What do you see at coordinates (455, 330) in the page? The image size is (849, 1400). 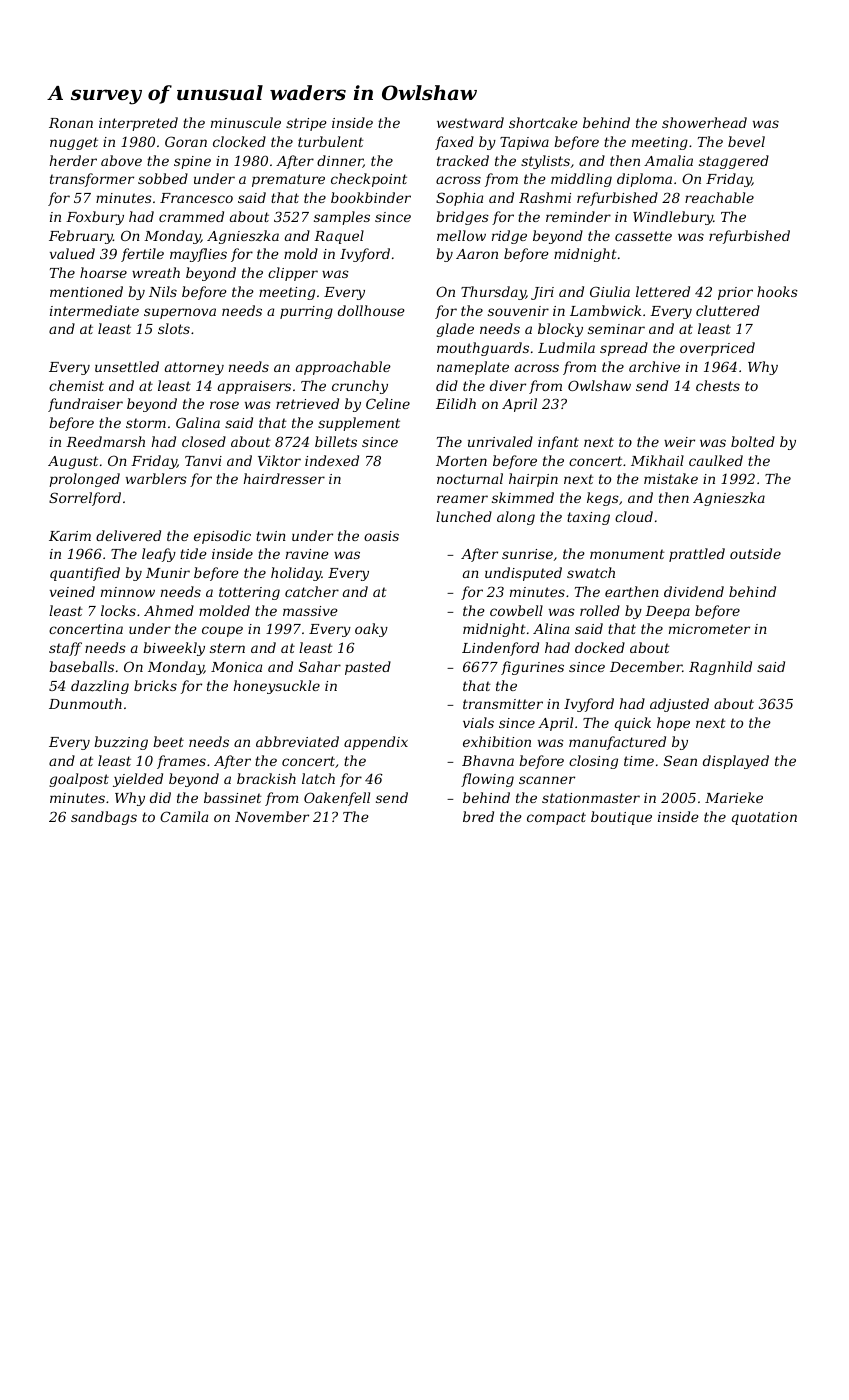 I see `glade` at bounding box center [455, 330].
